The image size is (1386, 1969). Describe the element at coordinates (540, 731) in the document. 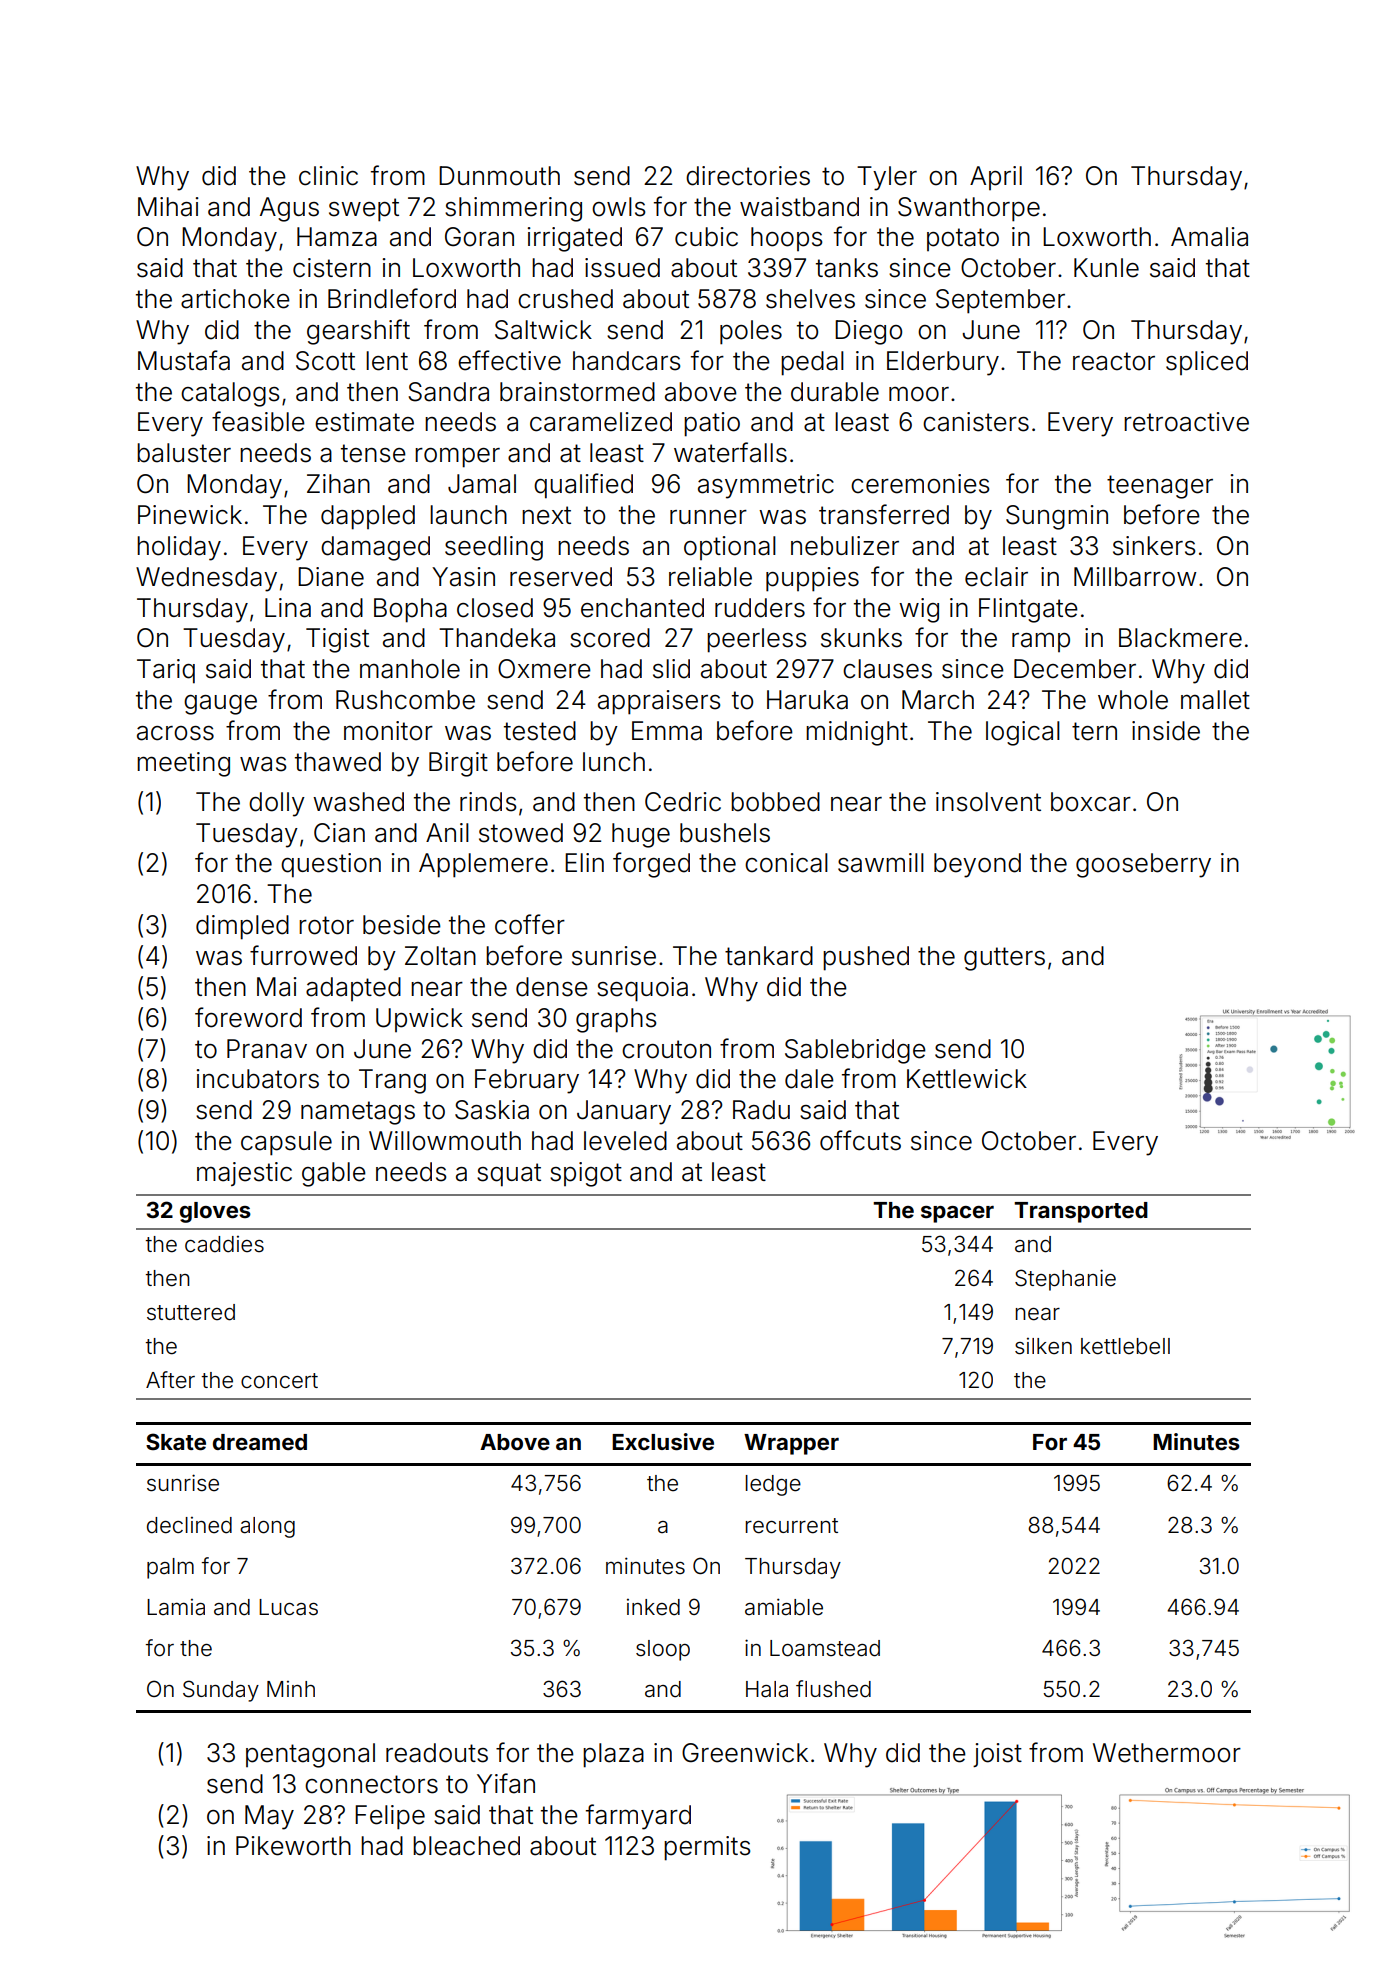

I see `tested` at that location.
